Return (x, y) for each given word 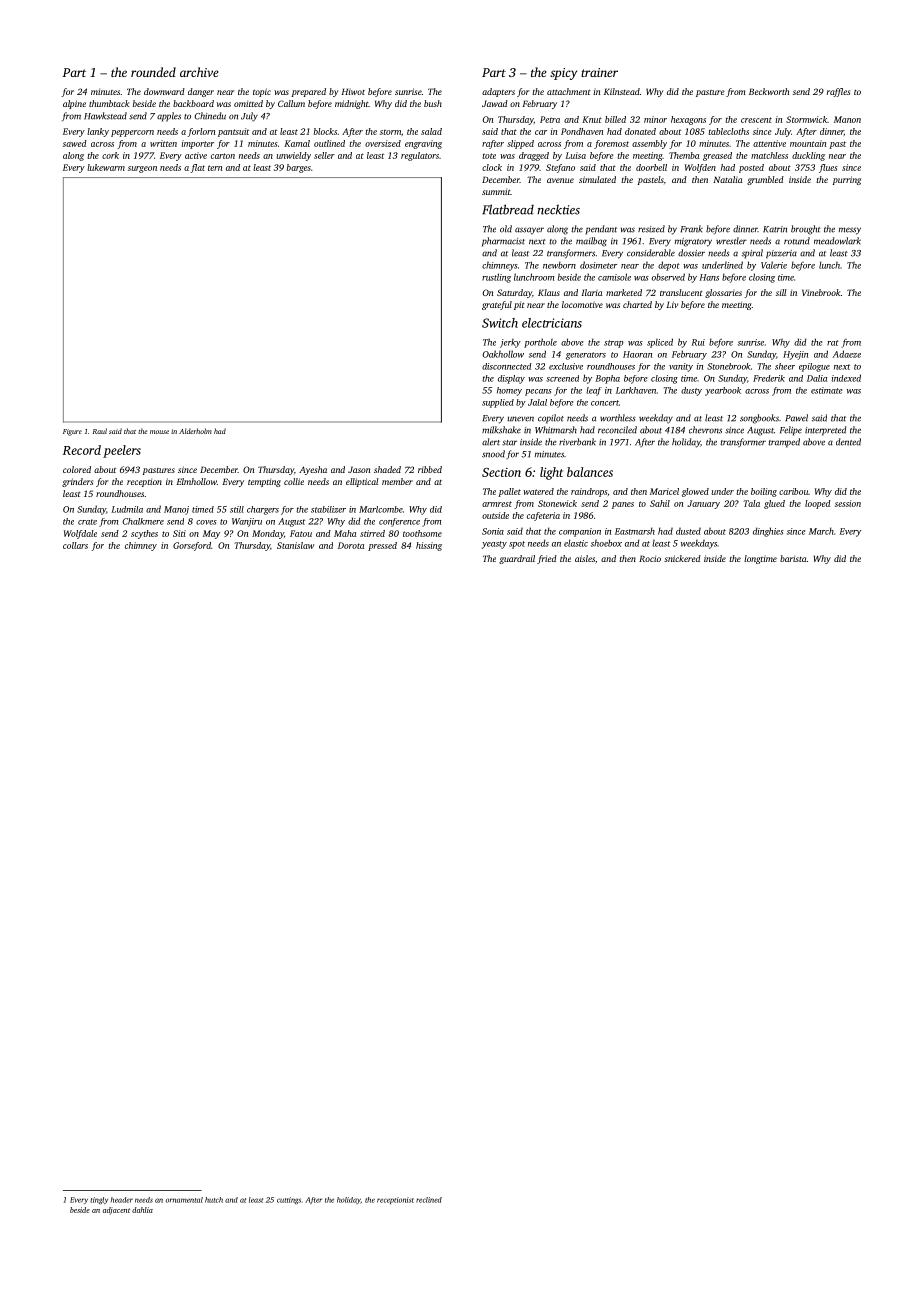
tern (215, 168)
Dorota (351, 545)
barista (793, 558)
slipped (520, 144)
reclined (429, 1200)
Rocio (650, 558)
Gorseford (192, 546)
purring (847, 180)
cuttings (289, 1201)
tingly (99, 1201)
